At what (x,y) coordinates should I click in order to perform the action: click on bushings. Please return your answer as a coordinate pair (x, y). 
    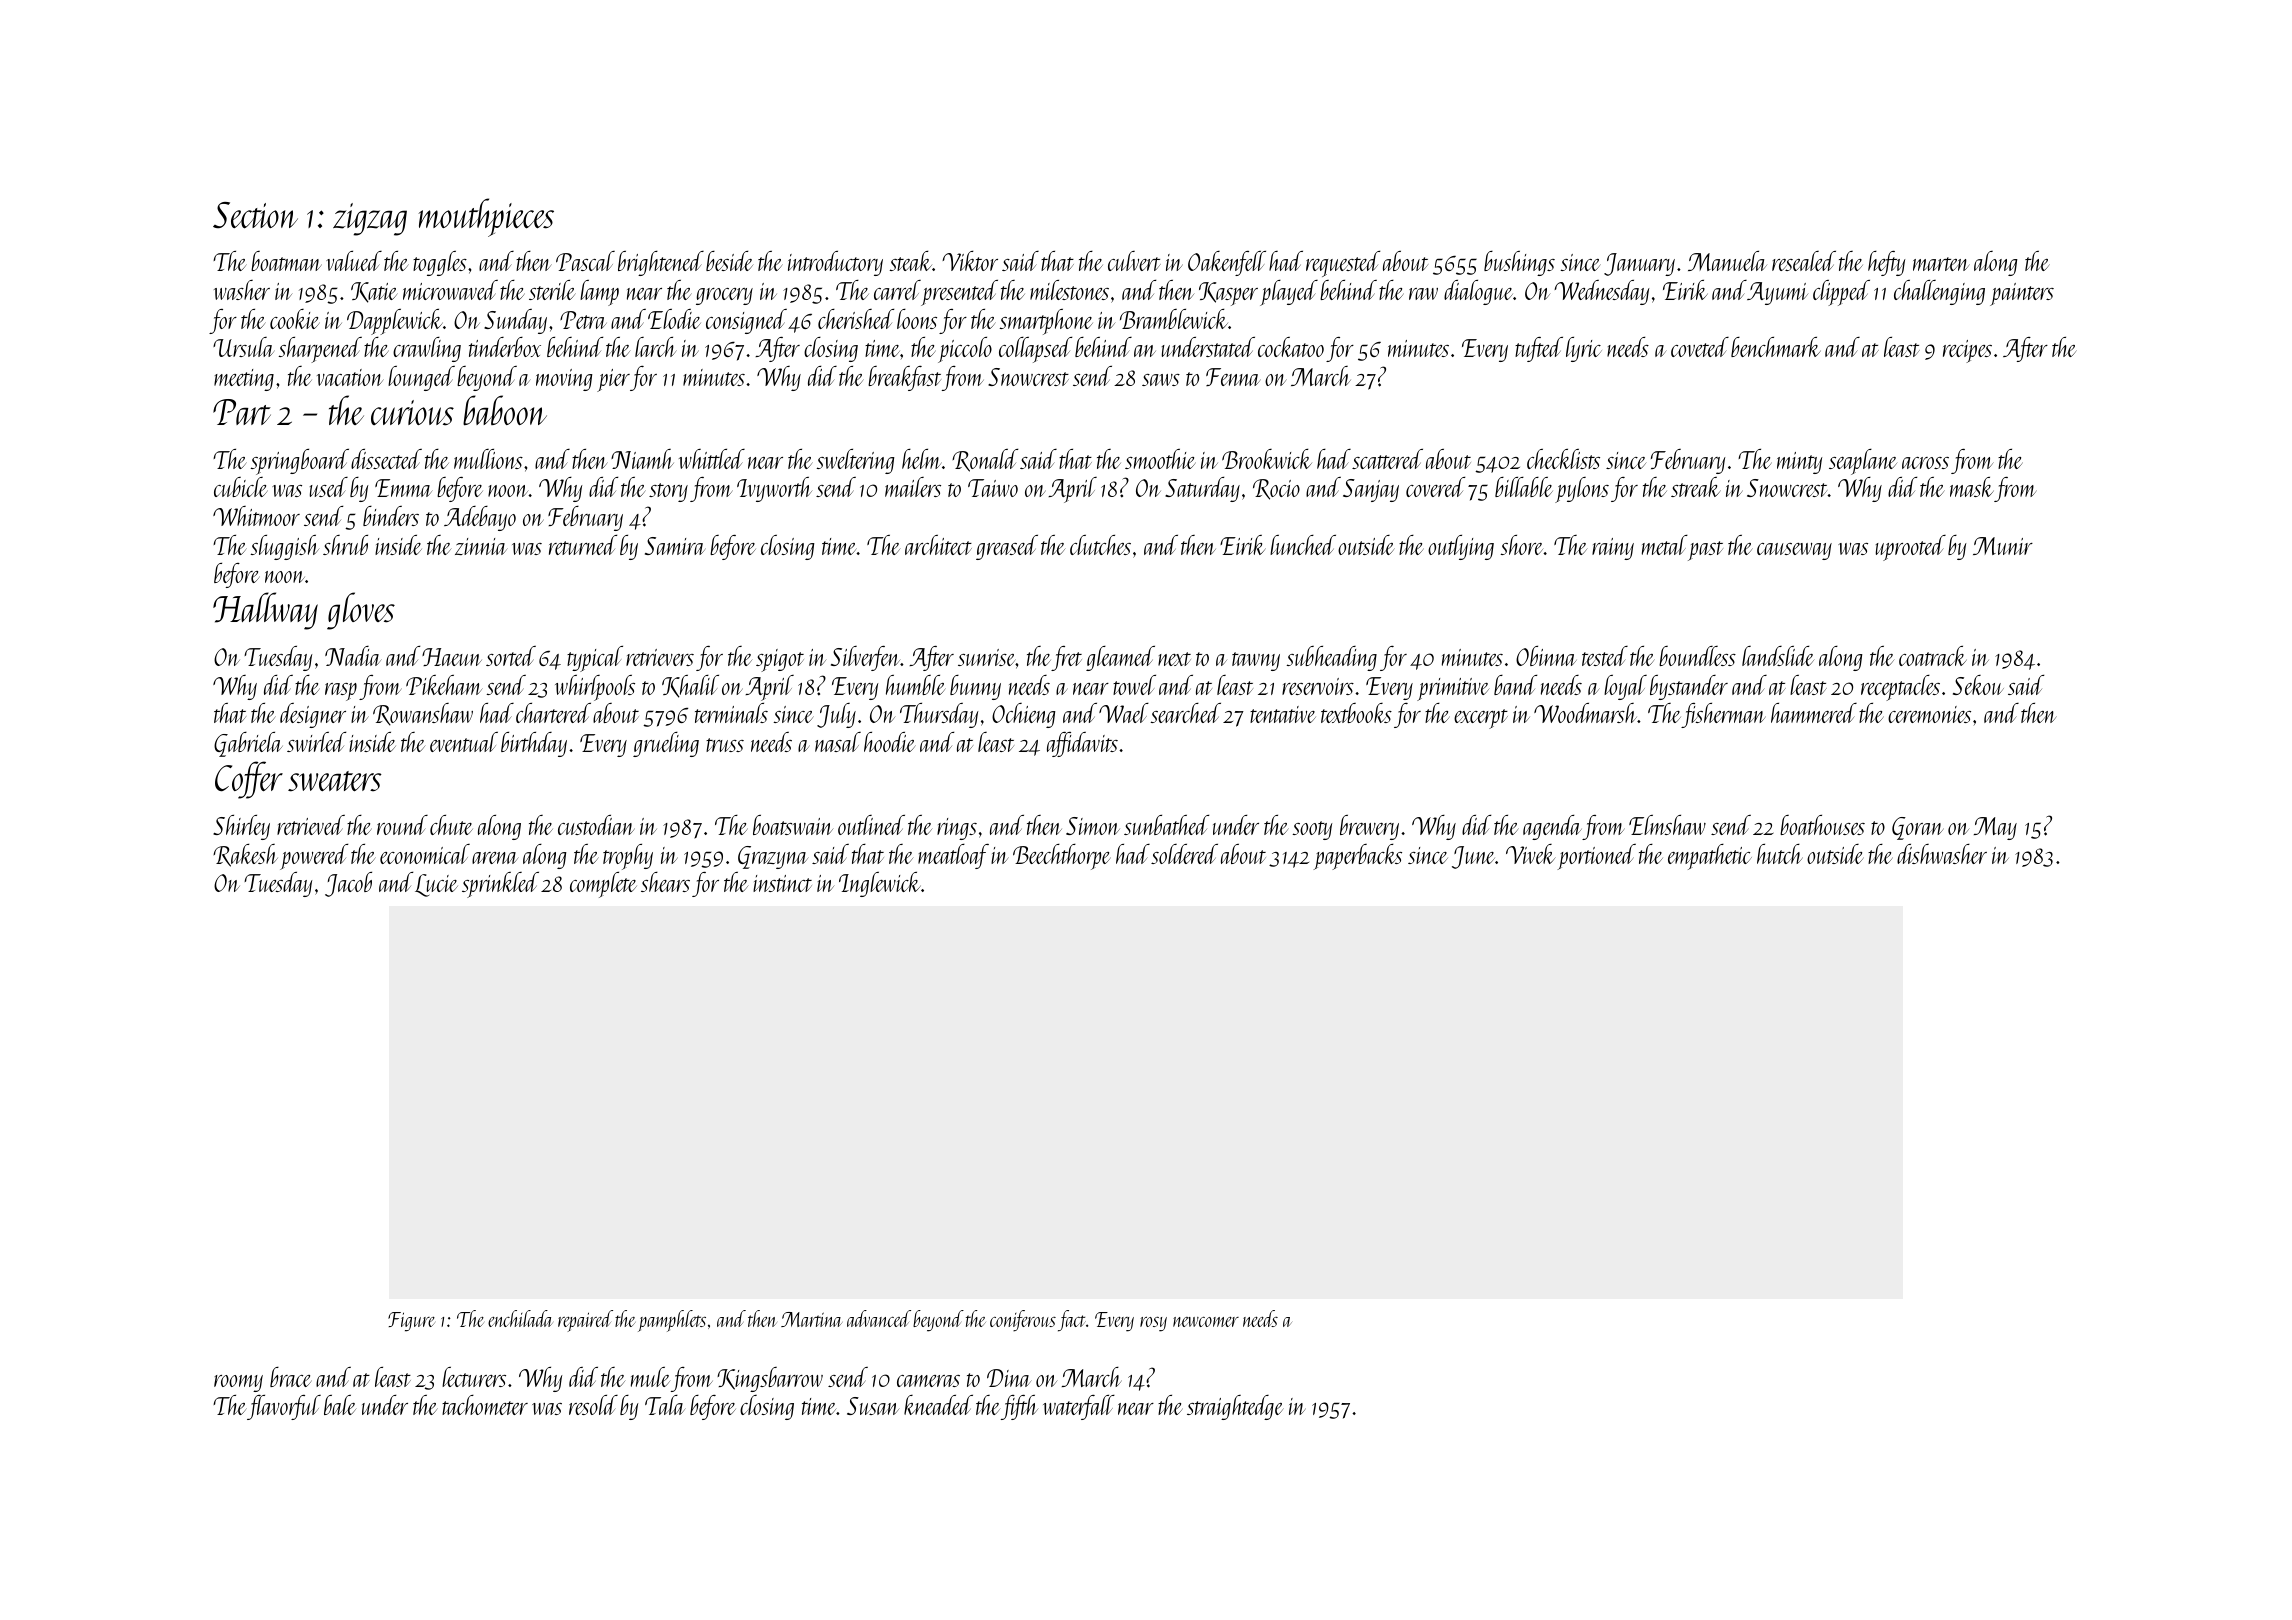
    Looking at the image, I should click on (1519, 263).
